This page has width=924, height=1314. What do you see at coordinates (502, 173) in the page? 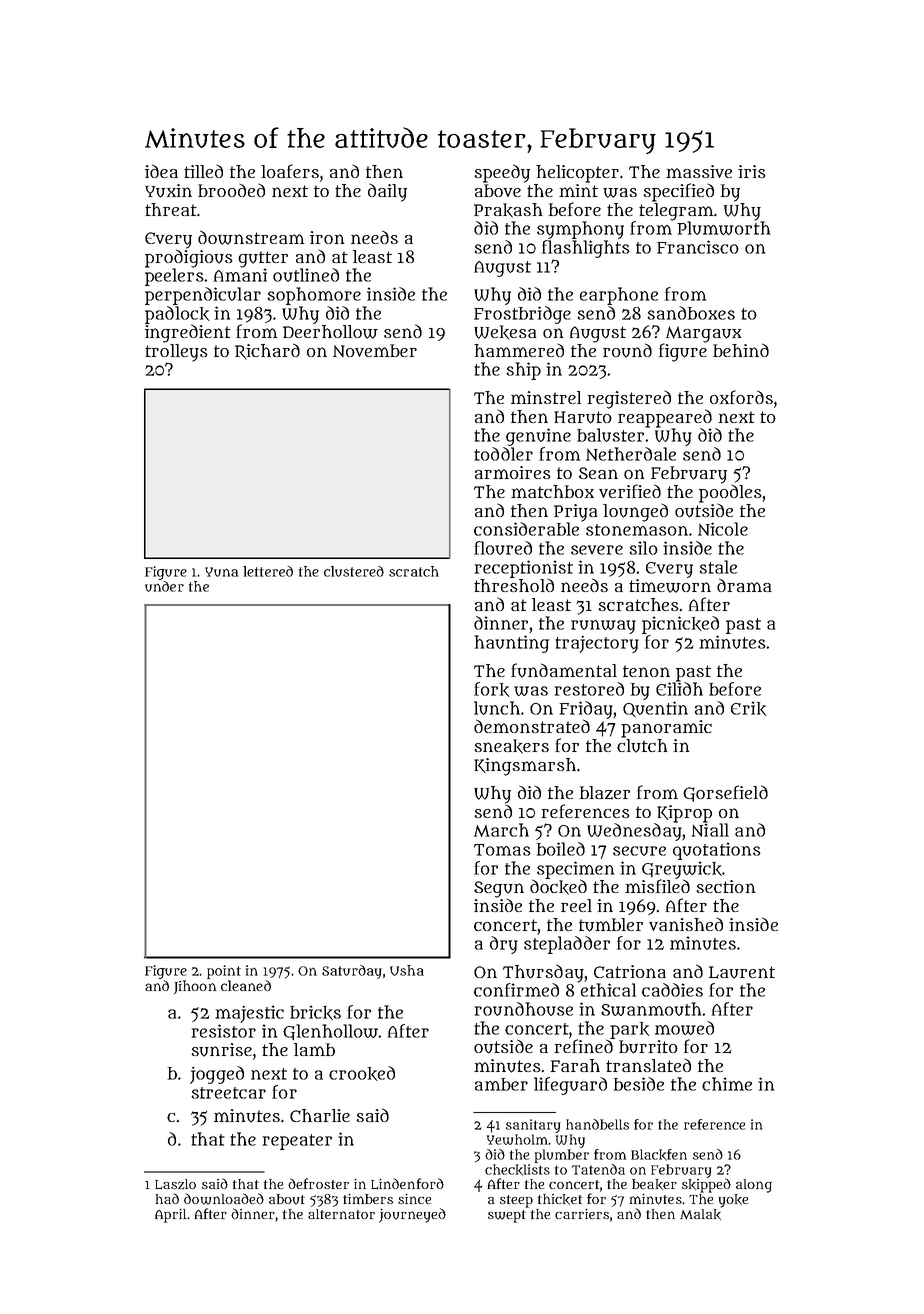
I see `speedy` at bounding box center [502, 173].
